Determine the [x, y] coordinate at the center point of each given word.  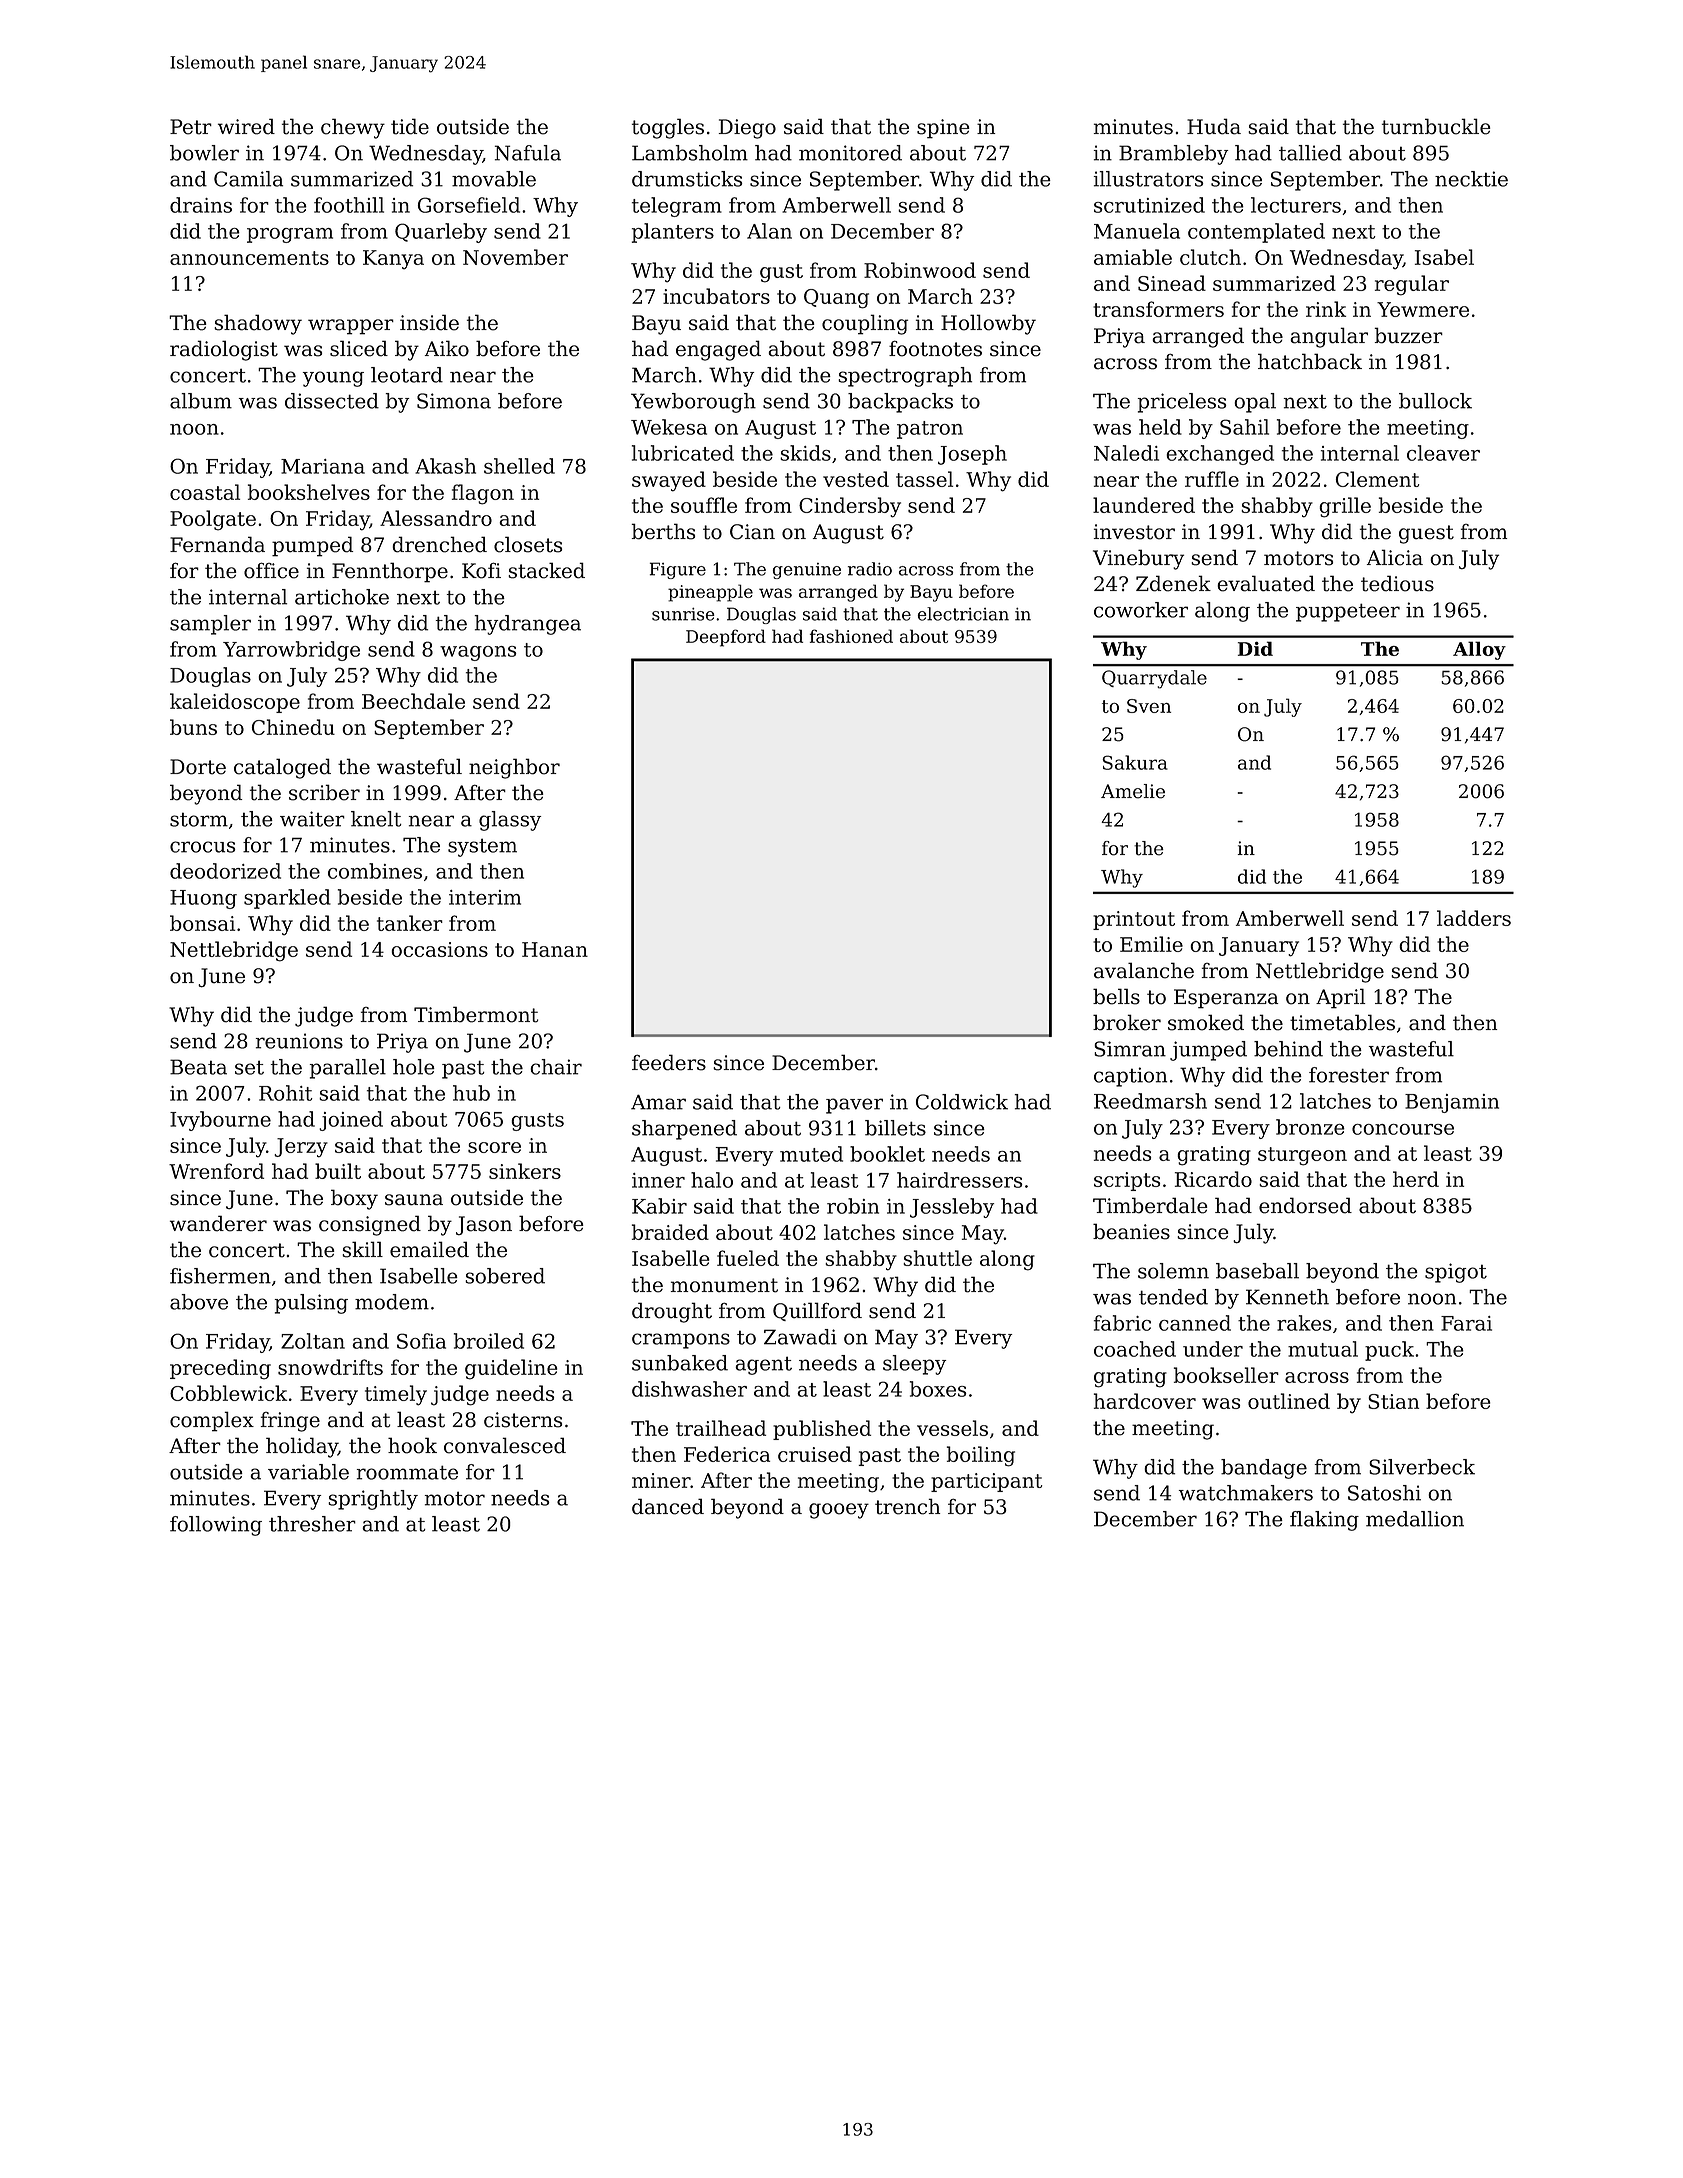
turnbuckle [1436, 126]
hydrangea [527, 625]
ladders [1474, 918]
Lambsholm [690, 153]
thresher [312, 1524]
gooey [839, 1511]
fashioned [851, 636]
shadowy [258, 324]
